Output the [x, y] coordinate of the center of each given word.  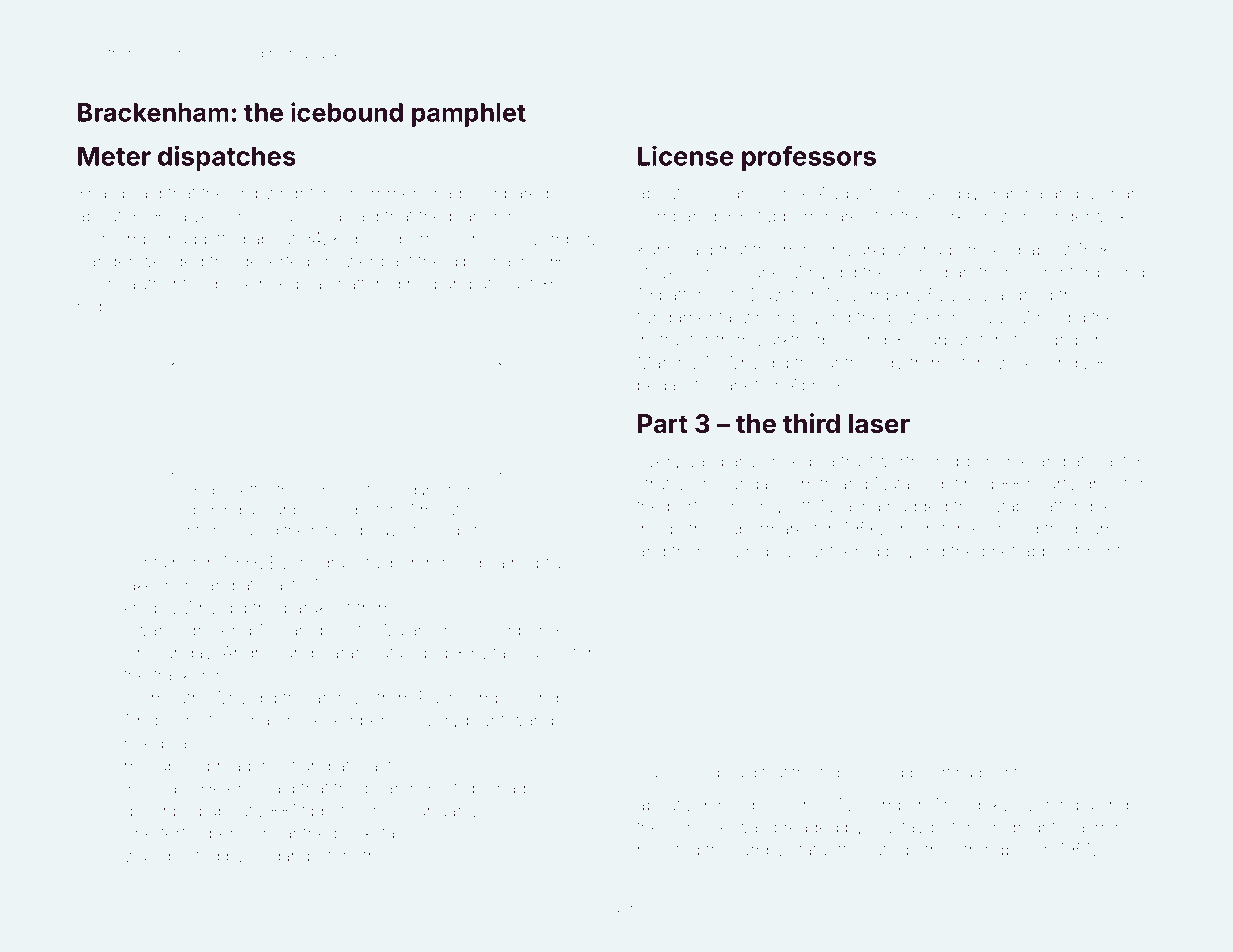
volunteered [832, 551]
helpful [538, 563]
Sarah [342, 652]
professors [809, 158]
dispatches [227, 158]
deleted [190, 855]
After [256, 489]
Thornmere [383, 193]
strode [458, 490]
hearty [1051, 485]
